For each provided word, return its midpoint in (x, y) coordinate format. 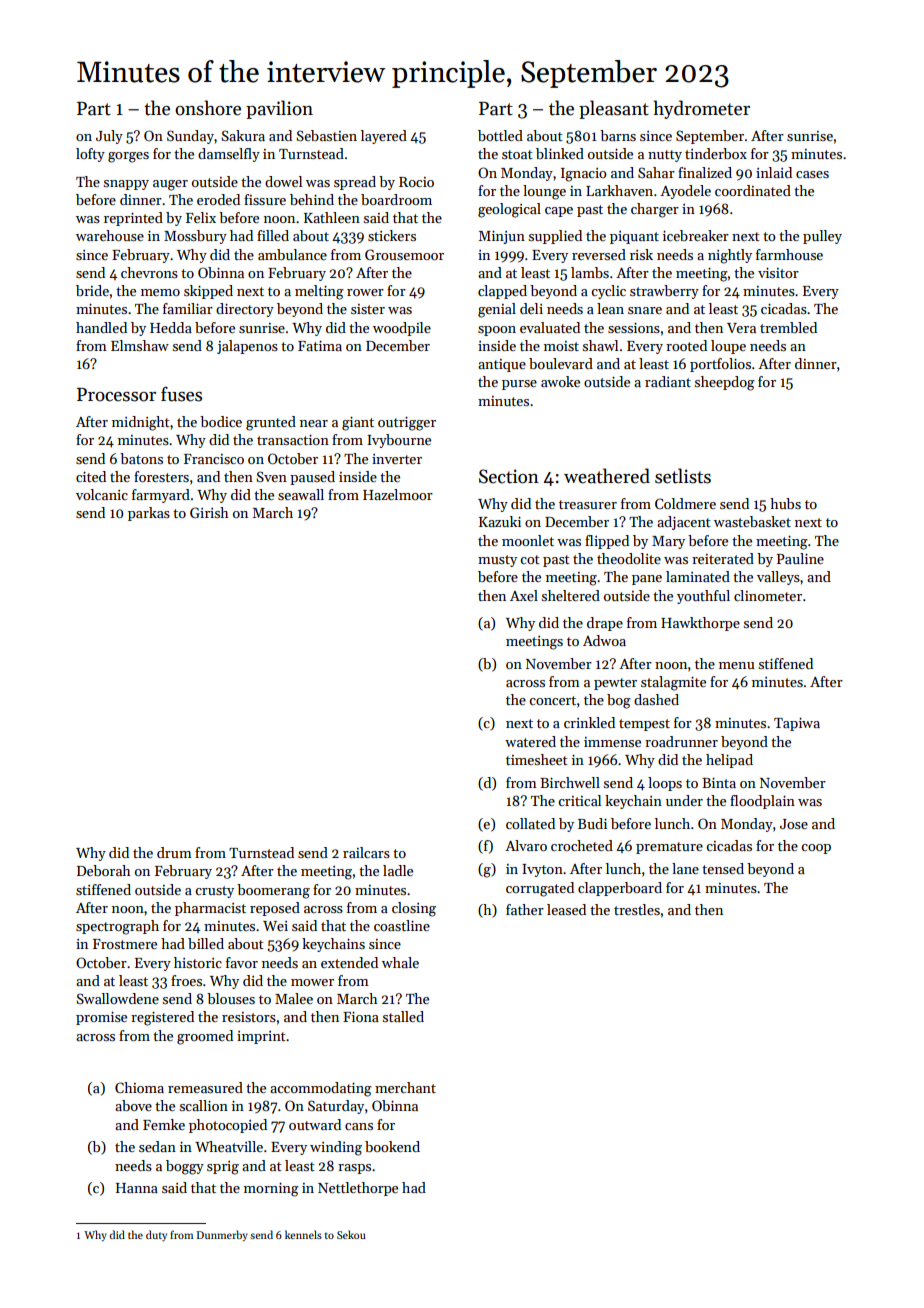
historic (198, 962)
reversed (599, 254)
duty (156, 1235)
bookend (392, 1146)
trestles (637, 909)
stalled (403, 1016)
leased (566, 909)
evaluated (550, 327)
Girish (209, 512)
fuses (181, 394)
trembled (788, 327)
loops (665, 784)
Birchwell (570, 782)
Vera (741, 328)
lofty (90, 155)
